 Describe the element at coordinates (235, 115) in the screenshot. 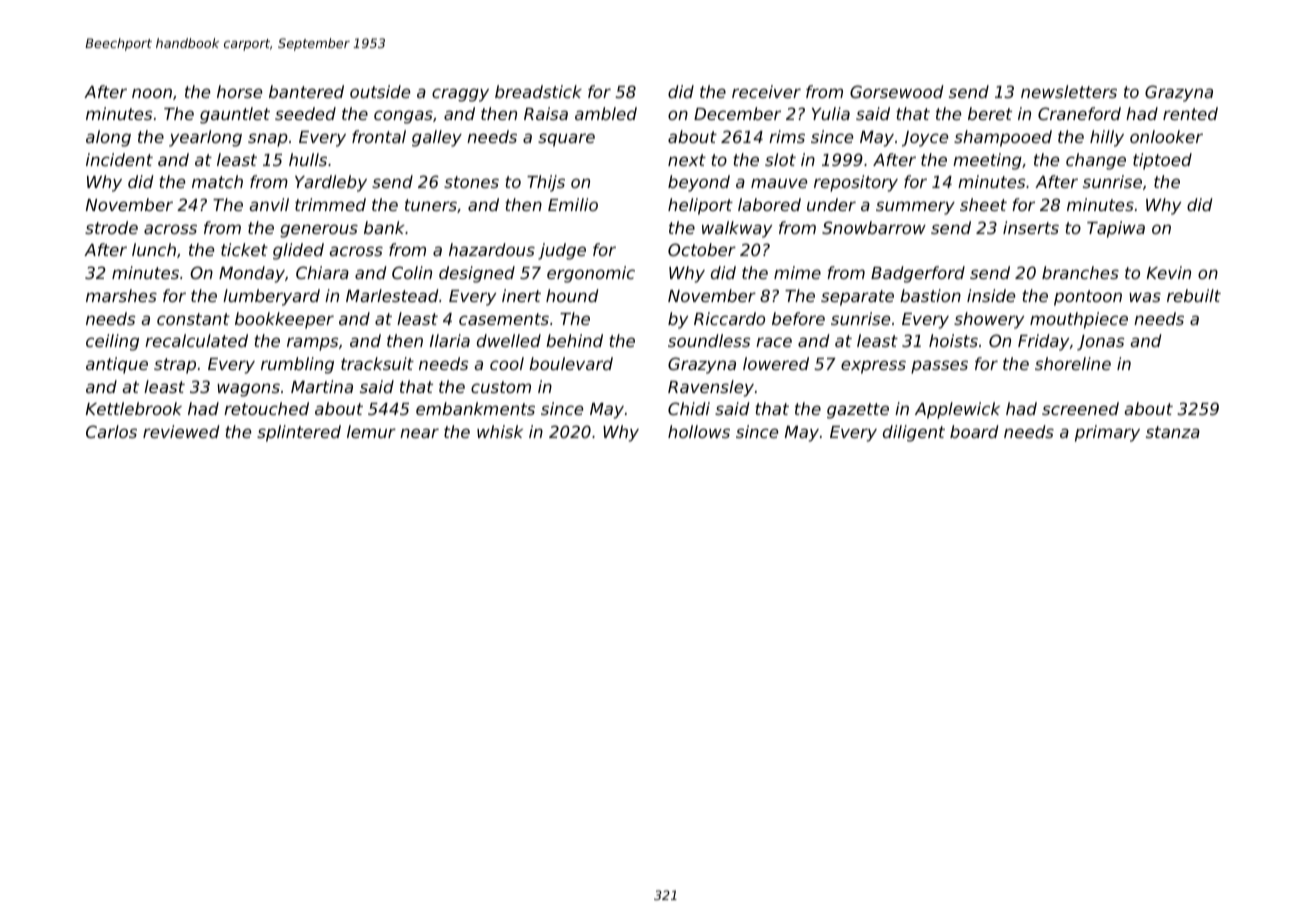

I see `gauntlet` at that location.
